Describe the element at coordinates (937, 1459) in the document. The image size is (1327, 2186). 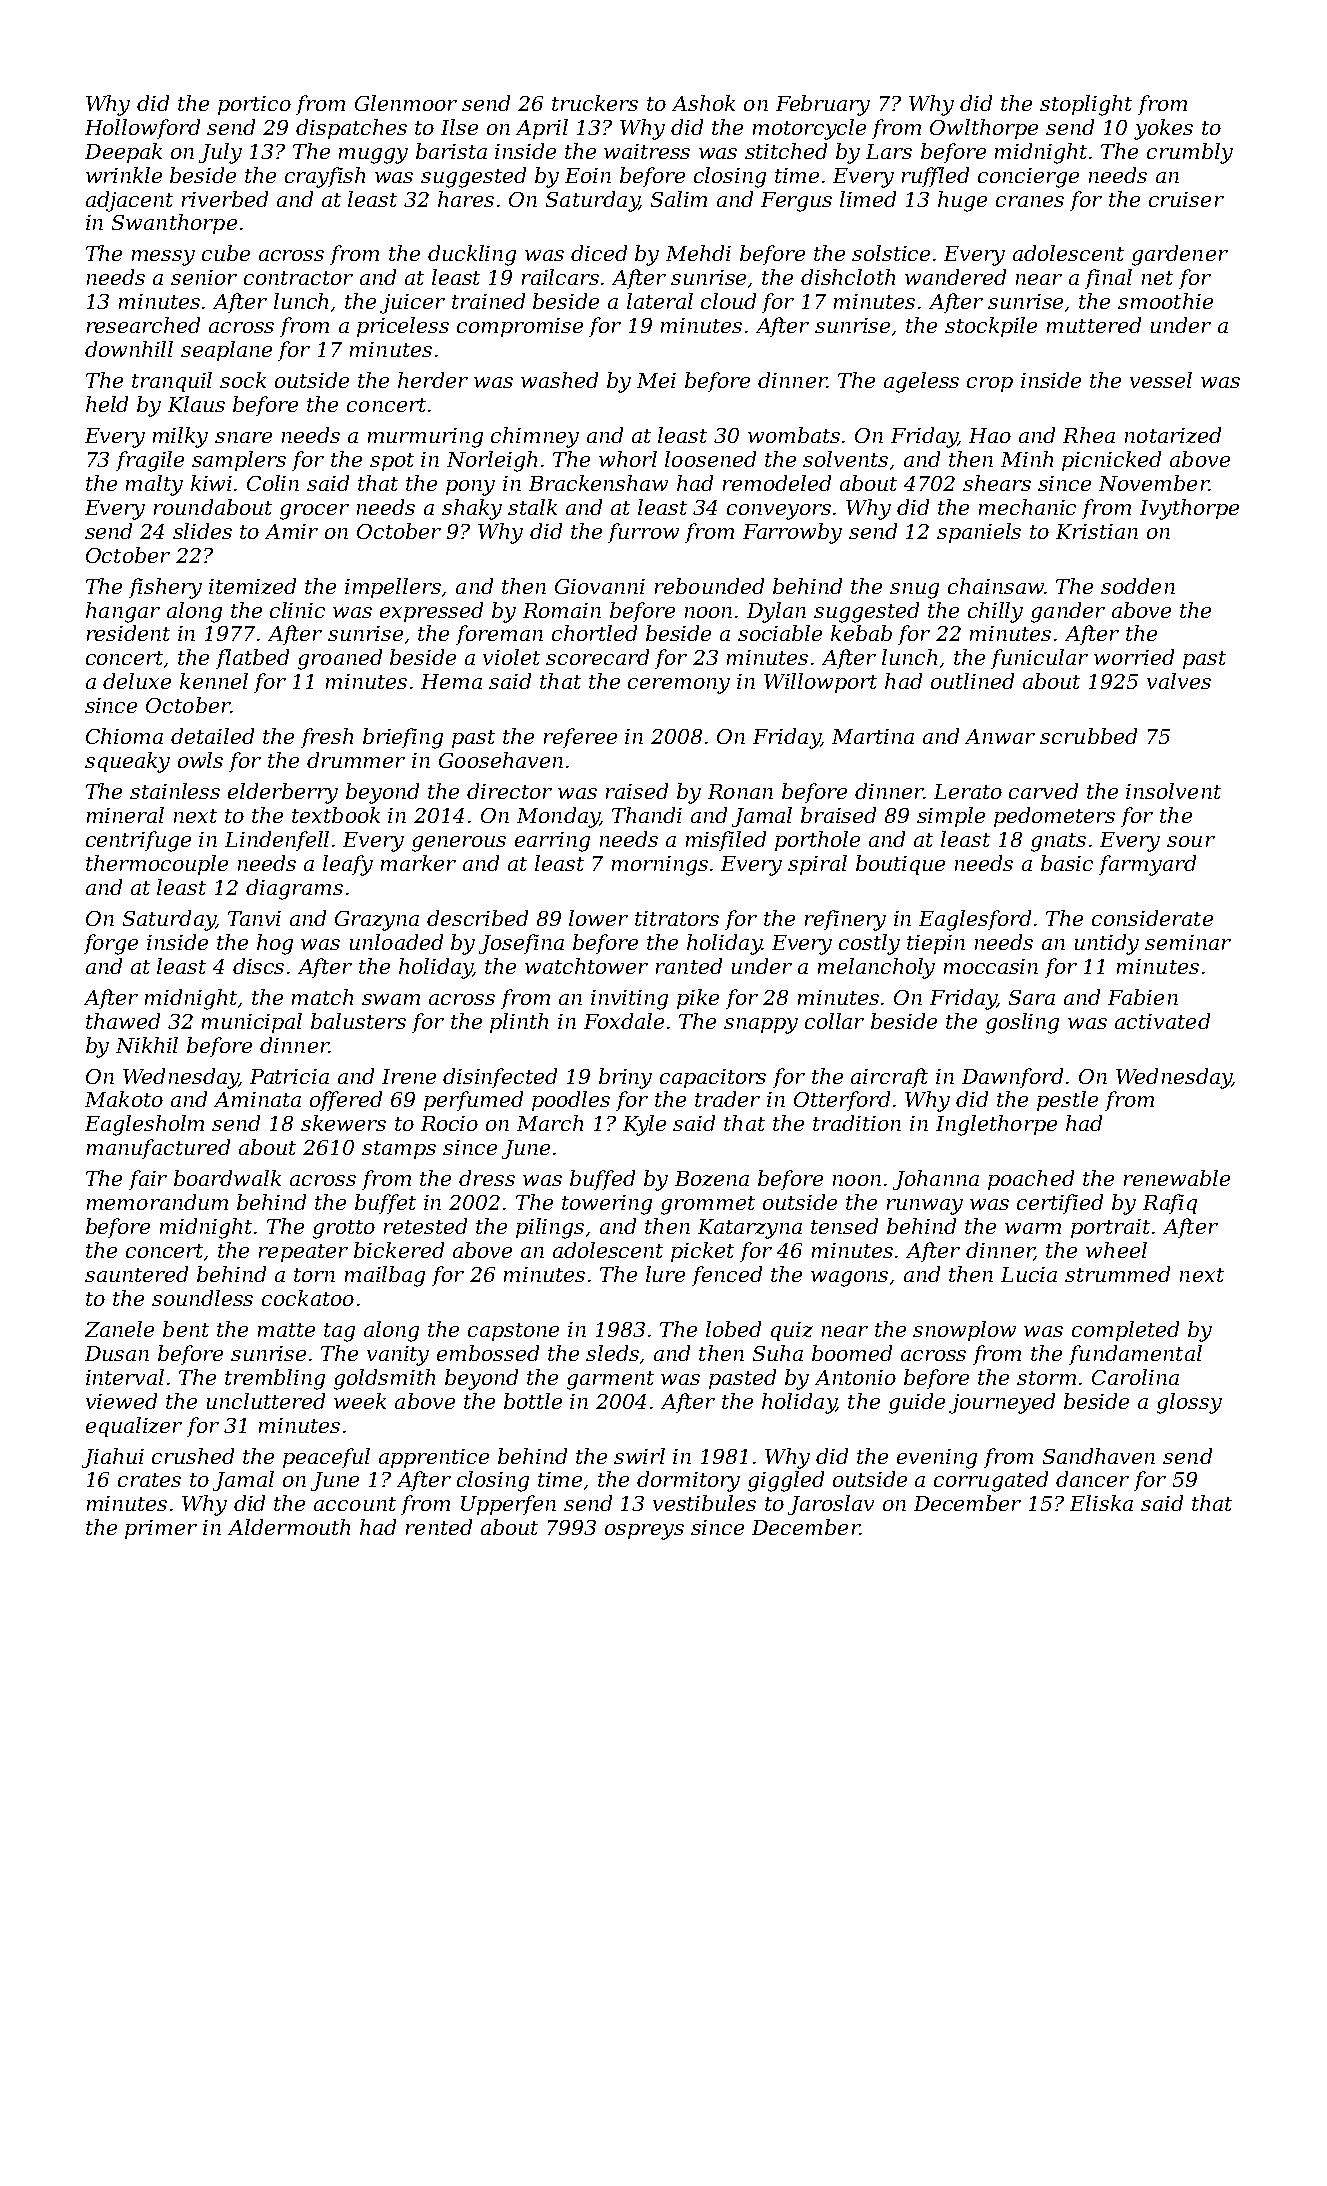
I see `evening` at that location.
